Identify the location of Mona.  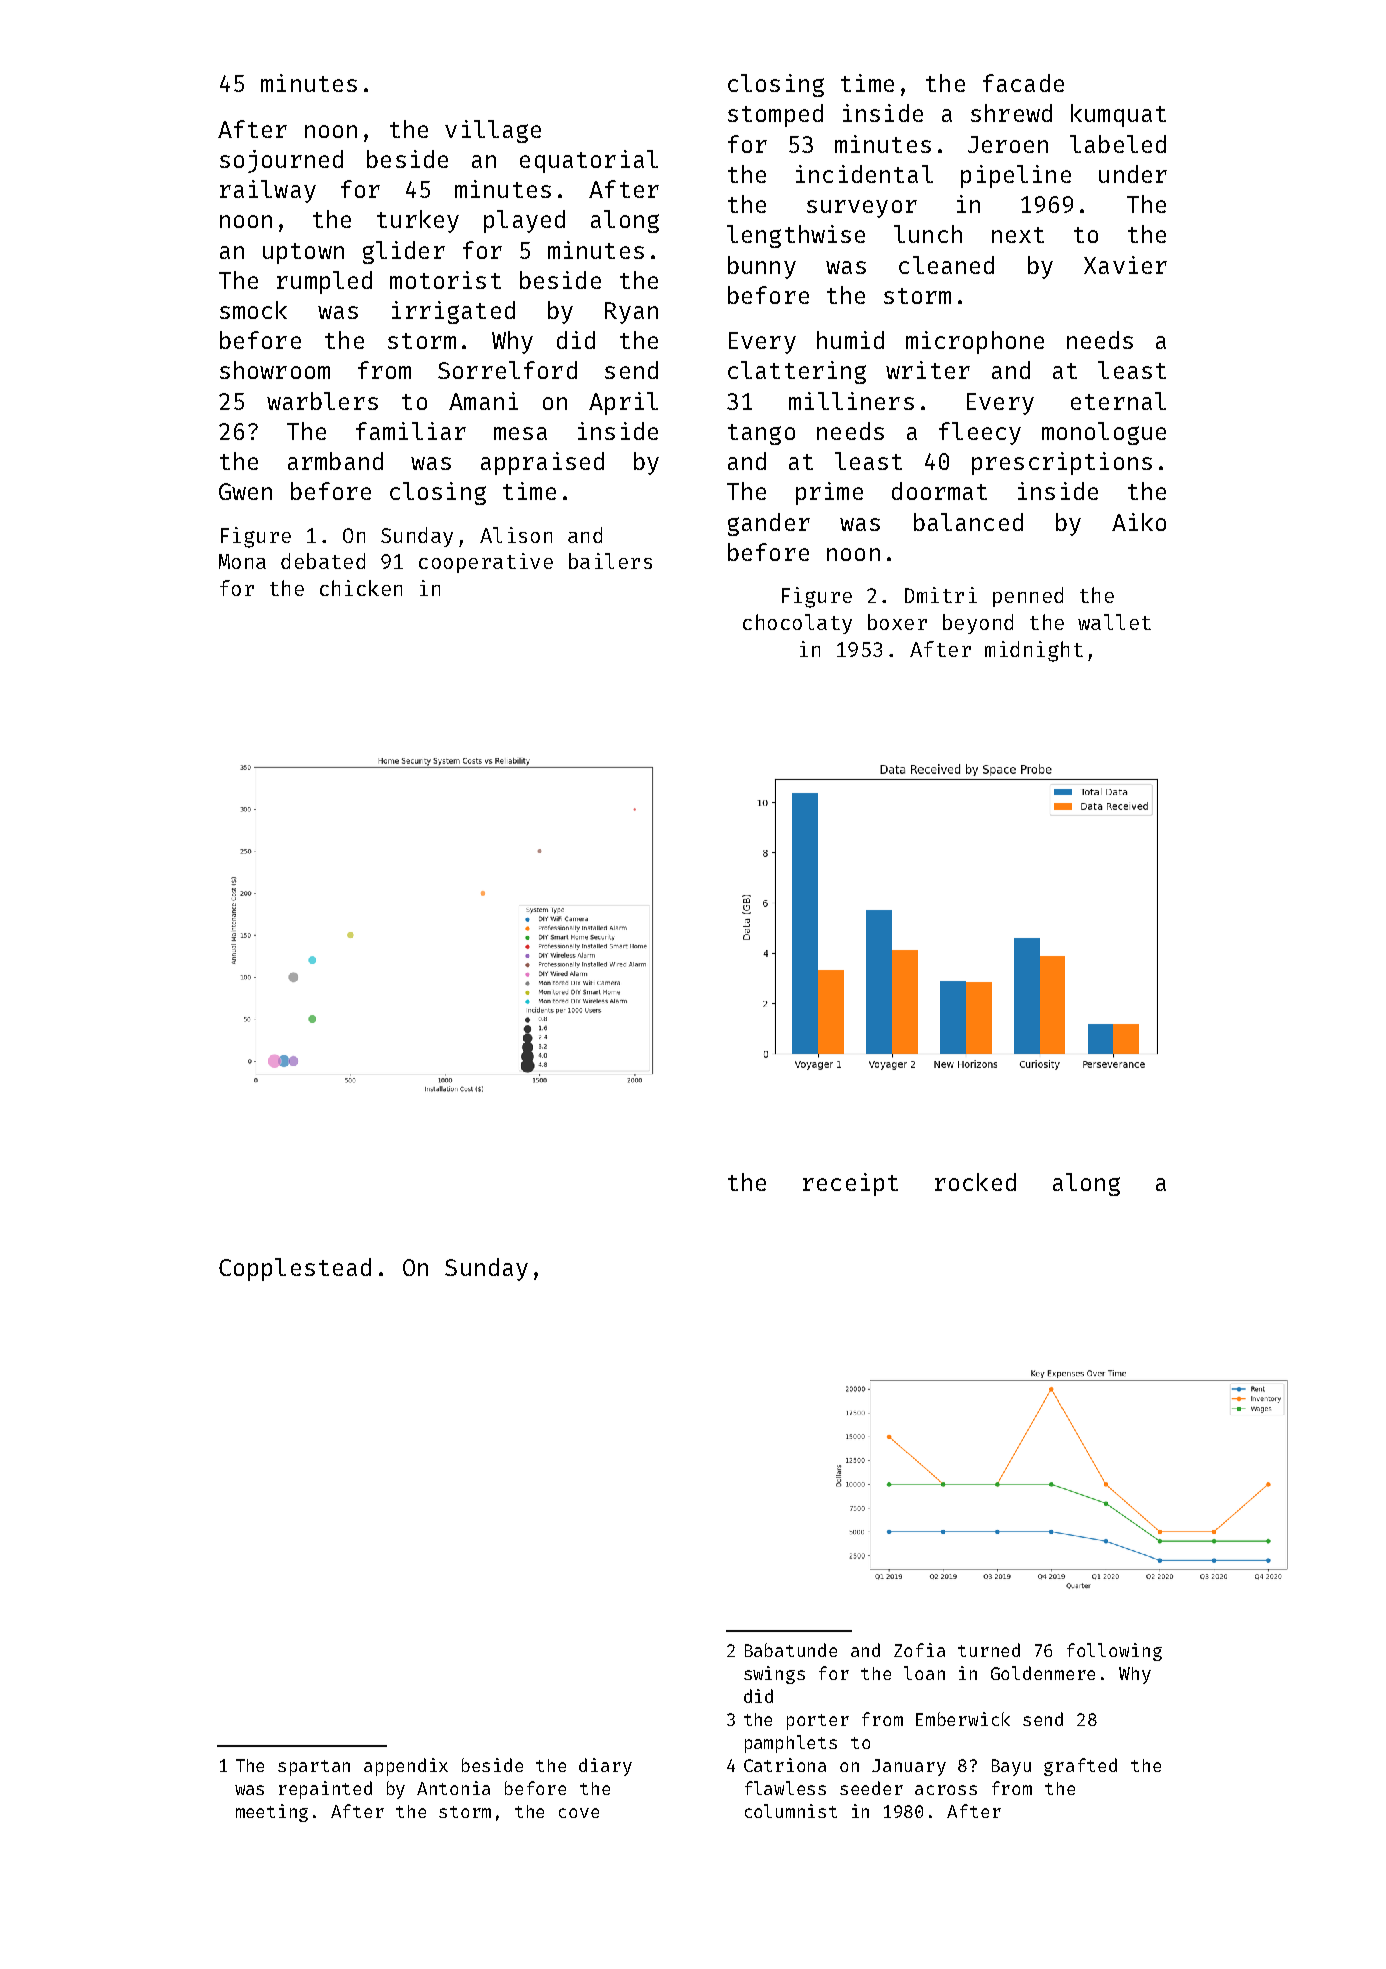
(242, 561).
